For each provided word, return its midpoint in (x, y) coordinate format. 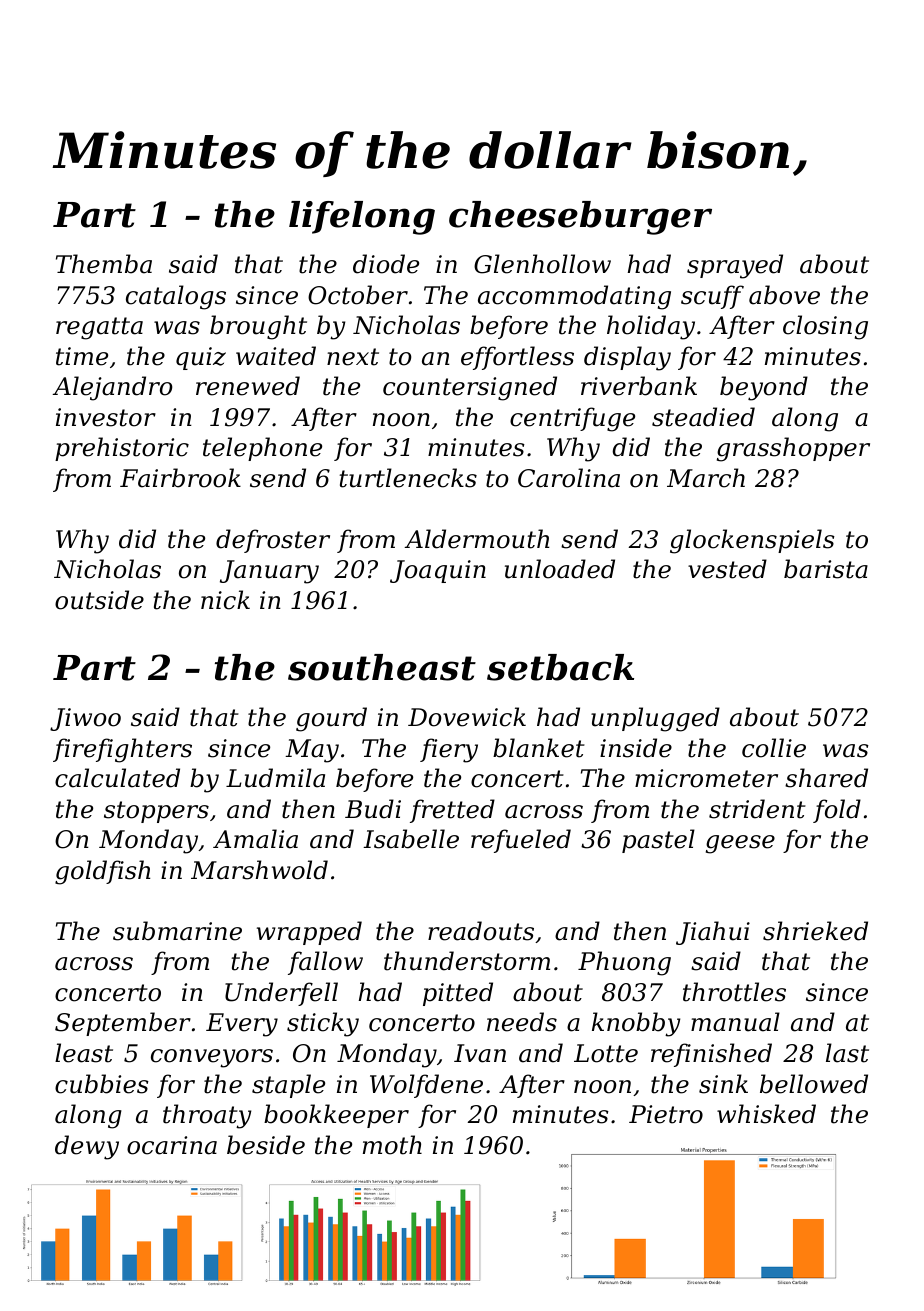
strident (757, 809)
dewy (87, 1147)
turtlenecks (408, 478)
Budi (373, 809)
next (353, 357)
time (82, 356)
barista (826, 569)
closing (825, 327)
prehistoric (122, 449)
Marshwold (259, 870)
